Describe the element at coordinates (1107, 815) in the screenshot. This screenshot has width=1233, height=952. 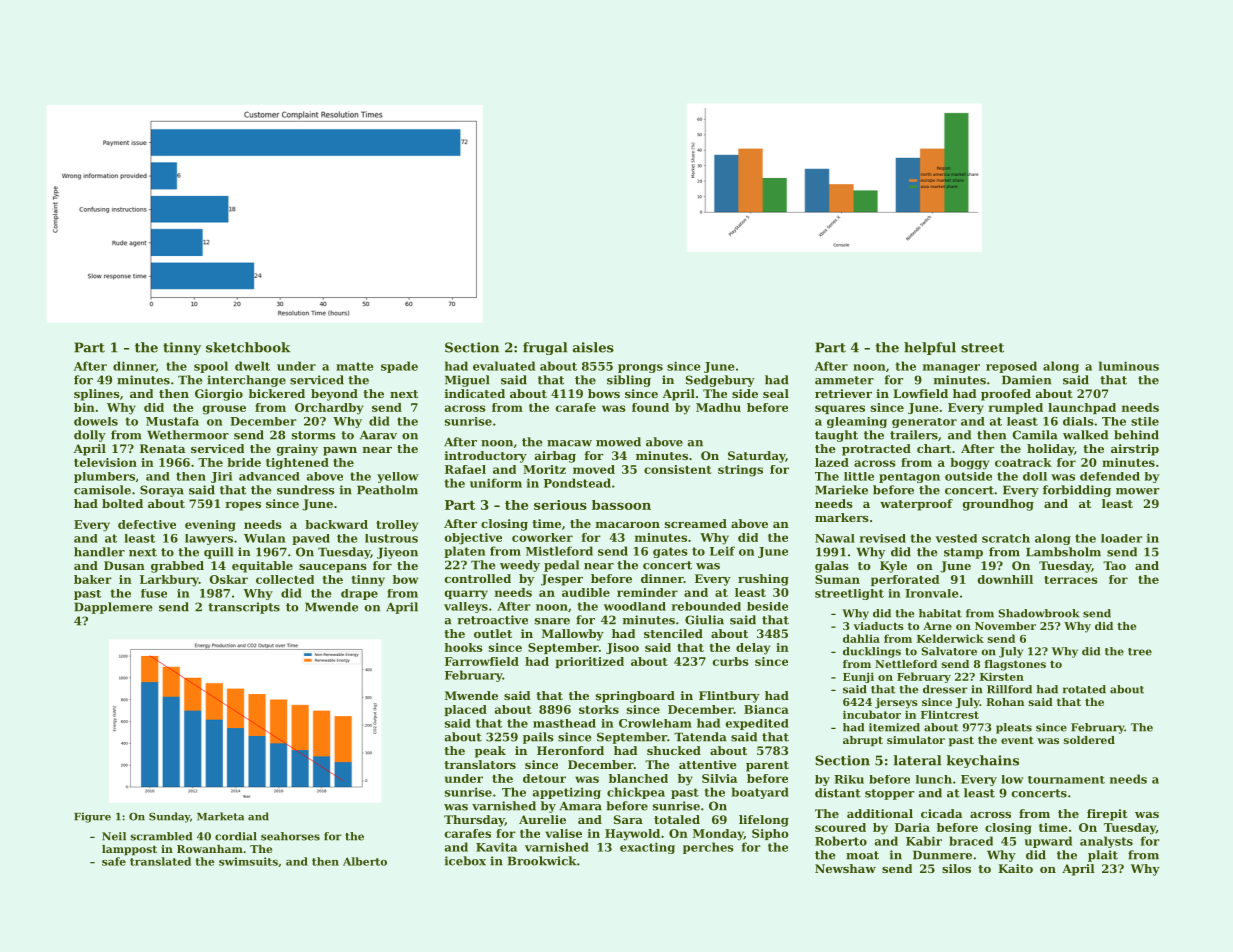
I see `firepit` at that location.
